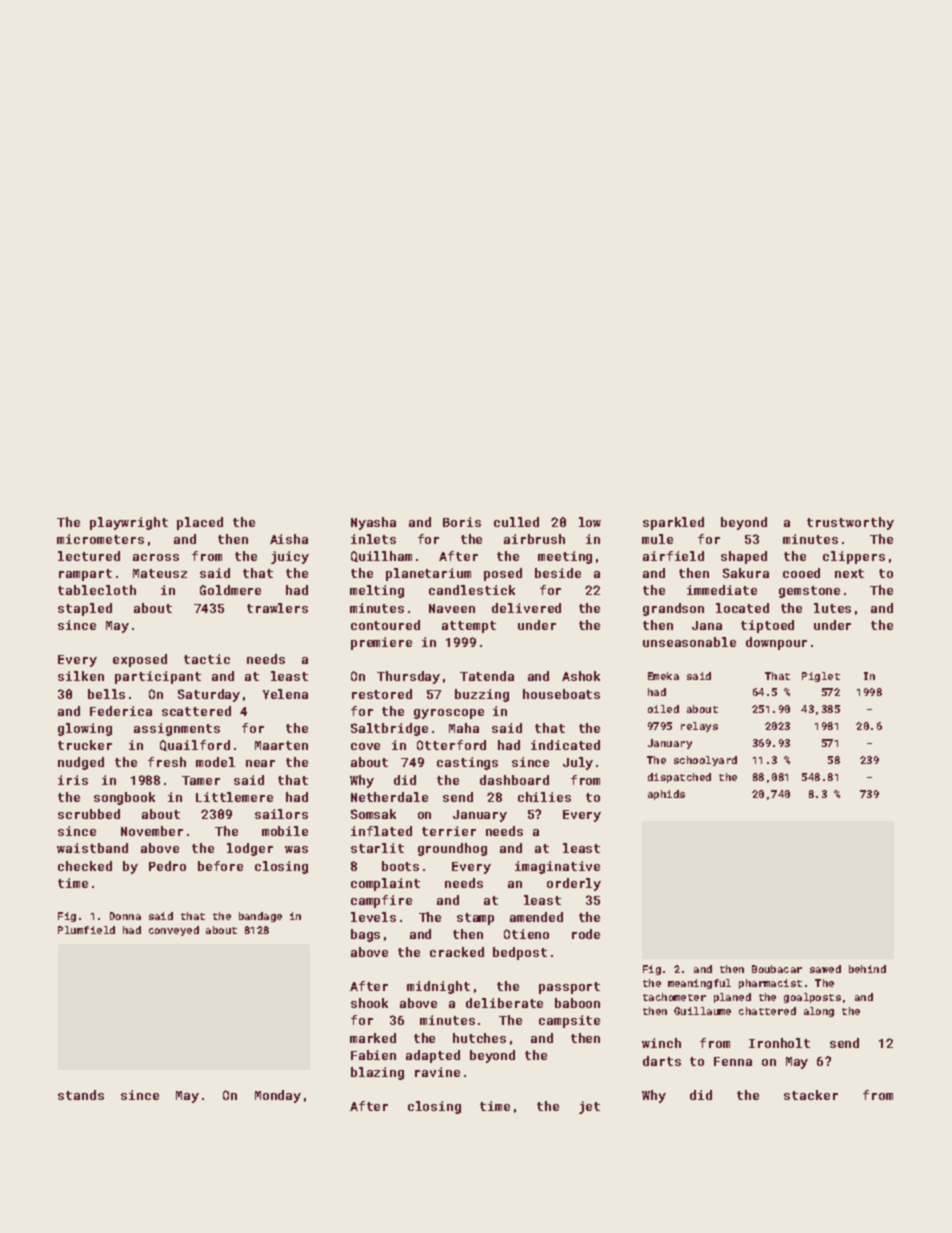  Describe the element at coordinates (589, 1107) in the screenshot. I see `jet` at that location.
